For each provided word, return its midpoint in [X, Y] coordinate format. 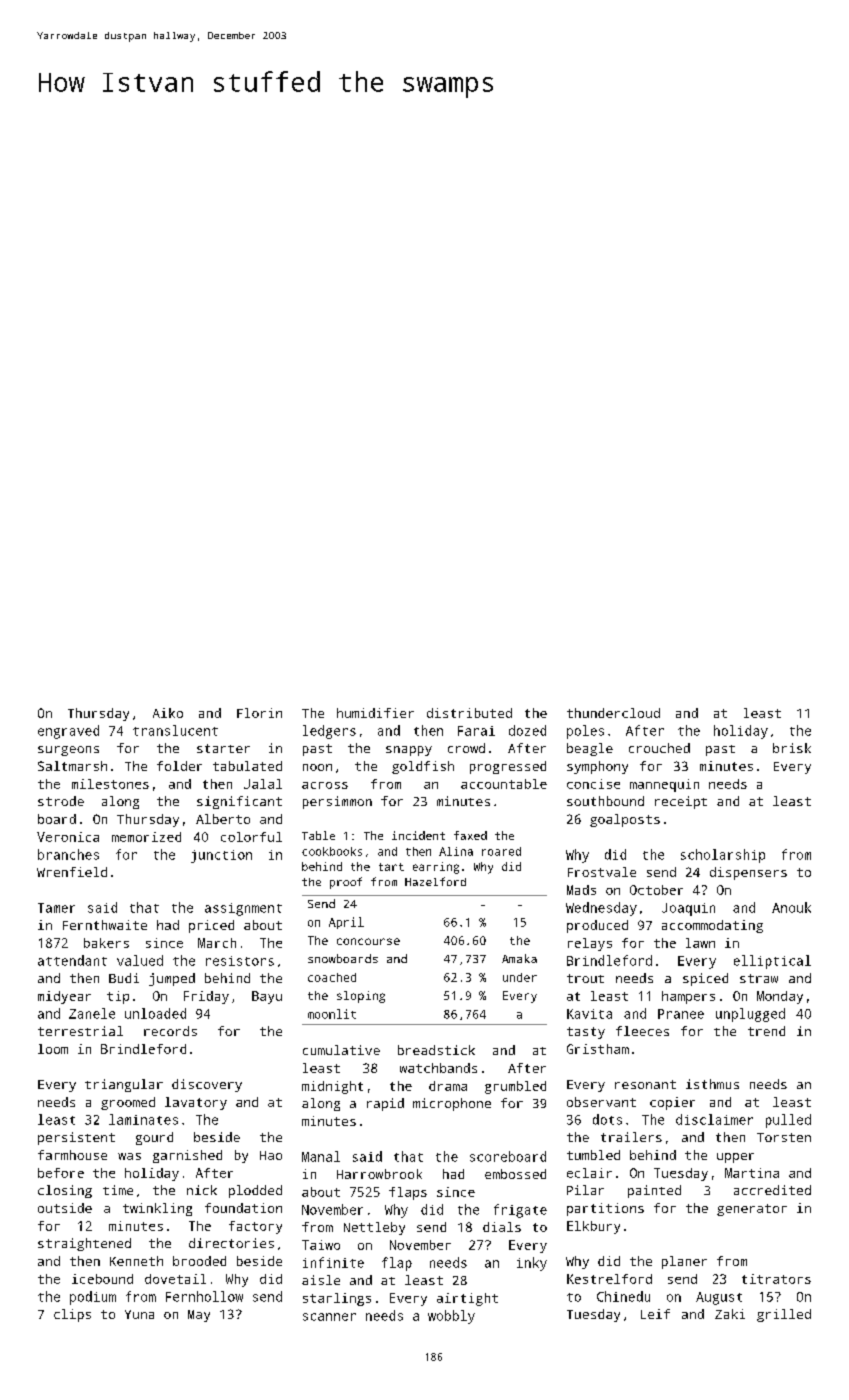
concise [593, 784]
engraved [68, 732]
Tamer [56, 908]
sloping [361, 997]
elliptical [772, 962]
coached [332, 977]
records [170, 1031]
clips [72, 1315]
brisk [792, 748]
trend [766, 1031]
